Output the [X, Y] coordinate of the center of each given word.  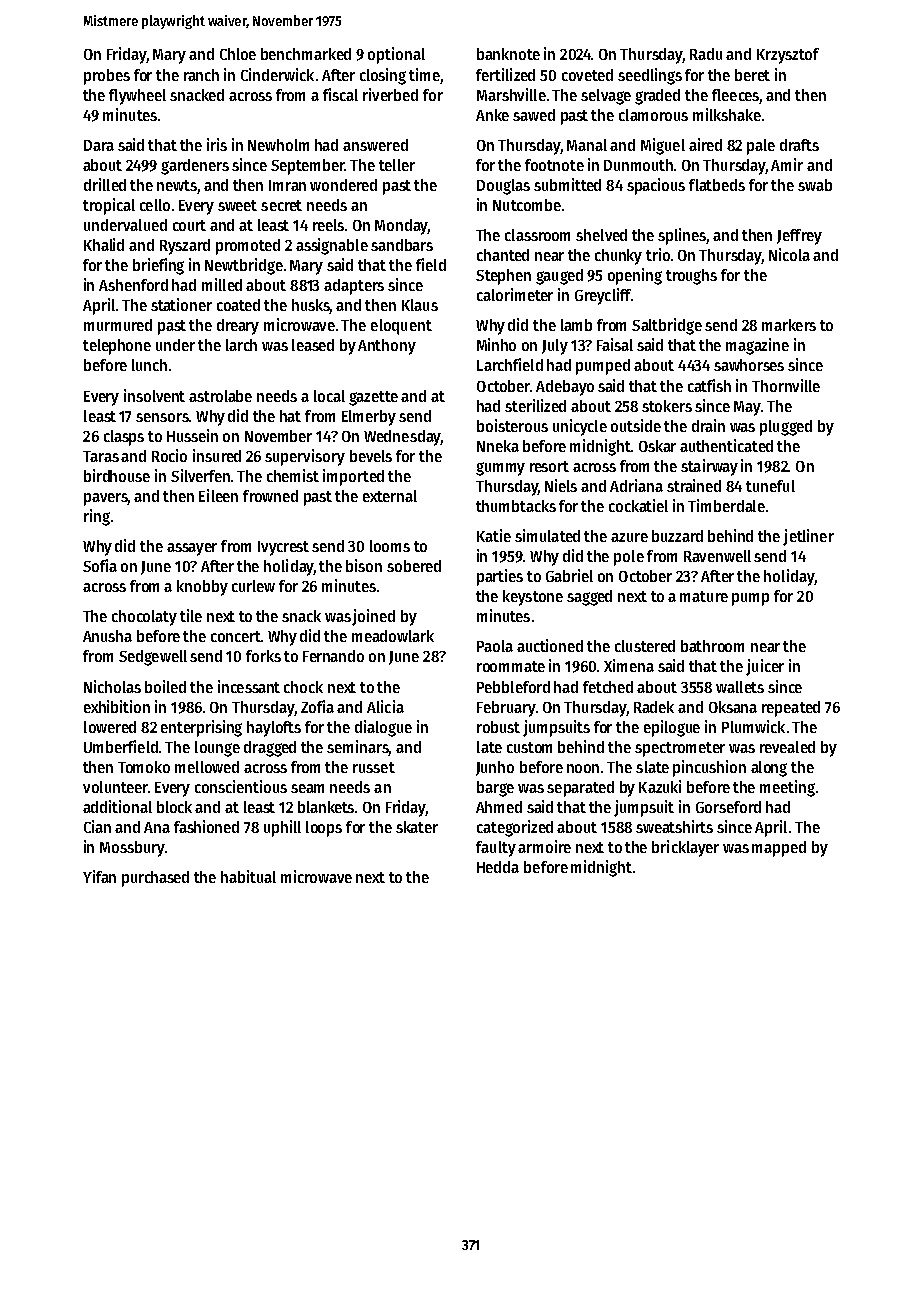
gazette [373, 398]
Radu [706, 54]
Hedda [498, 867]
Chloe [238, 54]
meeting [787, 788]
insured [217, 455]
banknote [508, 54]
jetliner [808, 537]
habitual [248, 876]
